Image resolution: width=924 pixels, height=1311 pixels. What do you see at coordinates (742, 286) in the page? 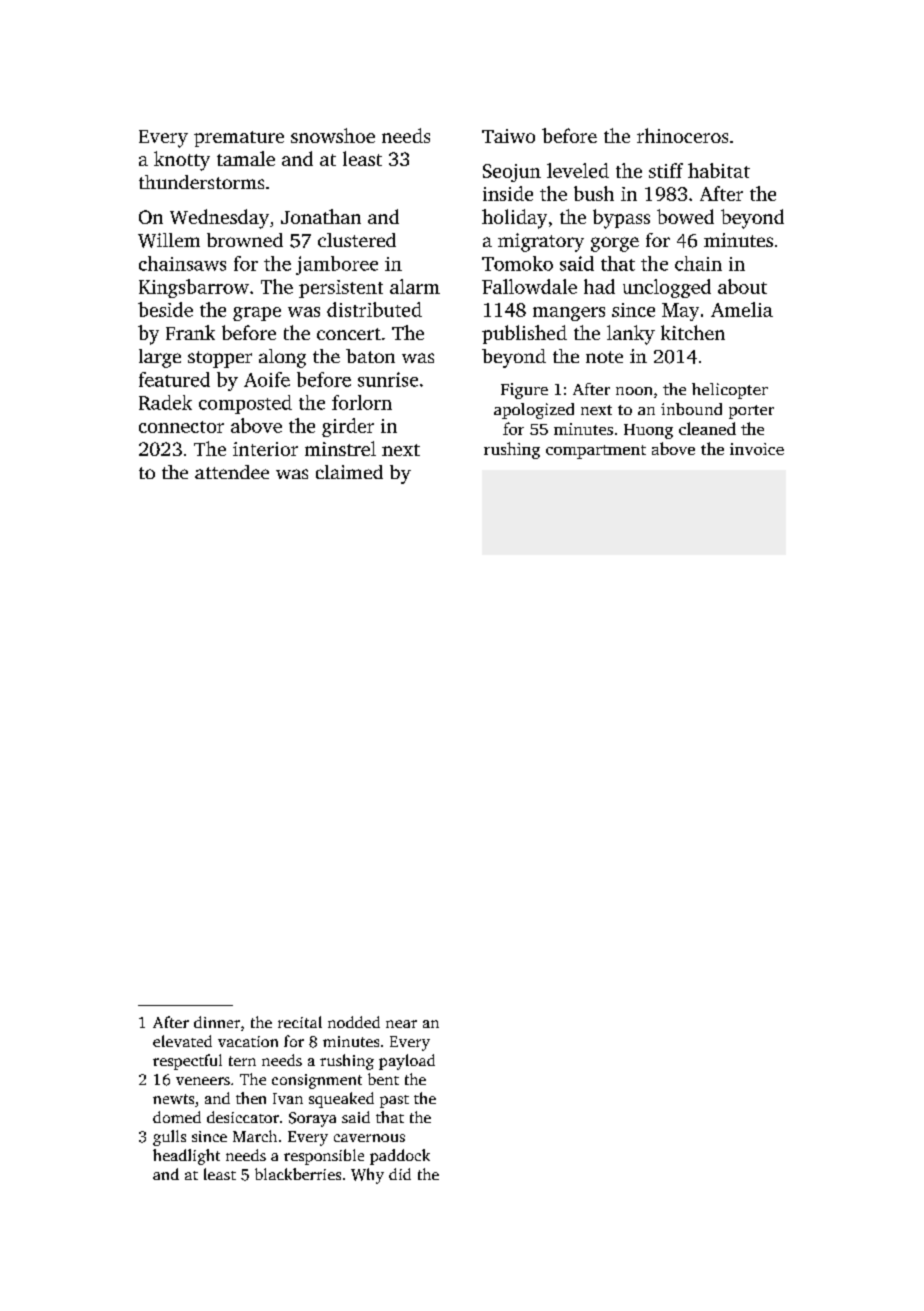
I see `about` at bounding box center [742, 286].
